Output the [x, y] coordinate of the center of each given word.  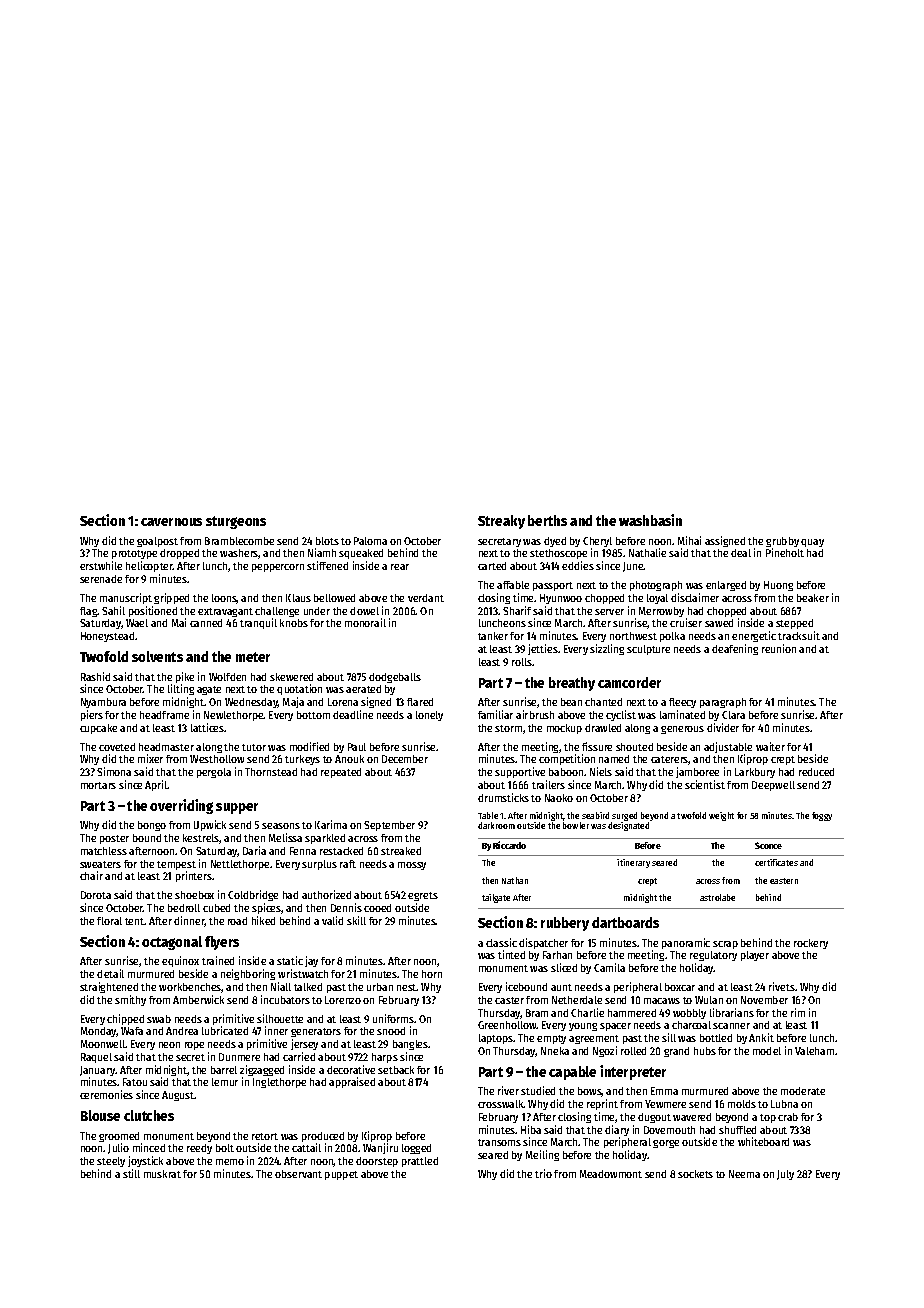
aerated [363, 689]
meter [253, 657]
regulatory [713, 956]
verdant [426, 598]
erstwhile [101, 565]
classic [501, 942]
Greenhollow [507, 1025]
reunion [779, 648]
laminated [682, 714]
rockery [811, 944]
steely [111, 1162]
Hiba [531, 1129]
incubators [285, 999]
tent [135, 921]
